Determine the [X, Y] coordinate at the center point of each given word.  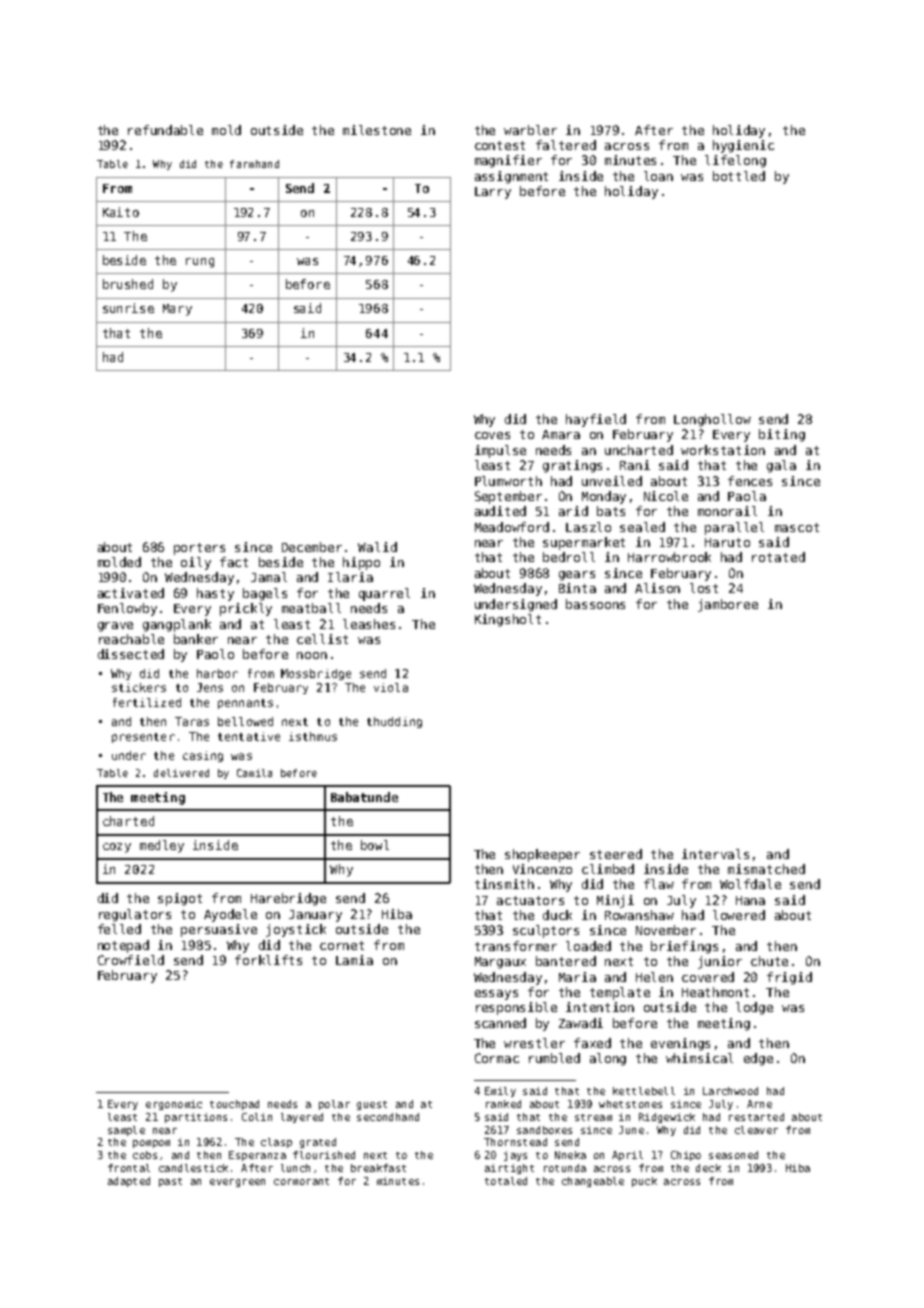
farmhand [254, 164]
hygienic [743, 146]
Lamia [354, 960]
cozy [117, 848]
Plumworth [508, 481]
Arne [759, 1104]
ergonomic [174, 1105]
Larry [493, 193]
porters [199, 549]
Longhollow [712, 420]
